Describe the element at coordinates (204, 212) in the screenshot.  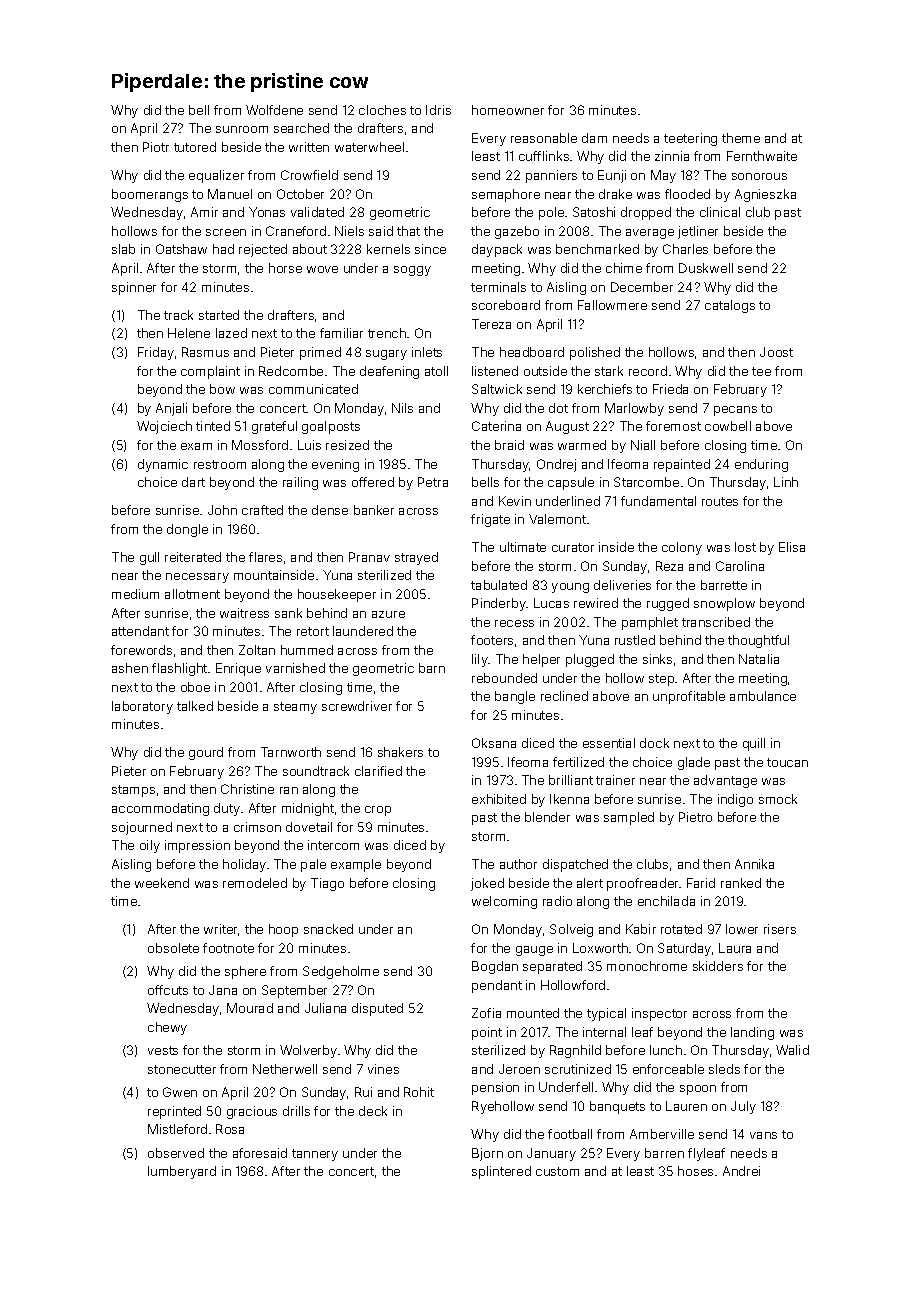
I see `Amir` at that location.
